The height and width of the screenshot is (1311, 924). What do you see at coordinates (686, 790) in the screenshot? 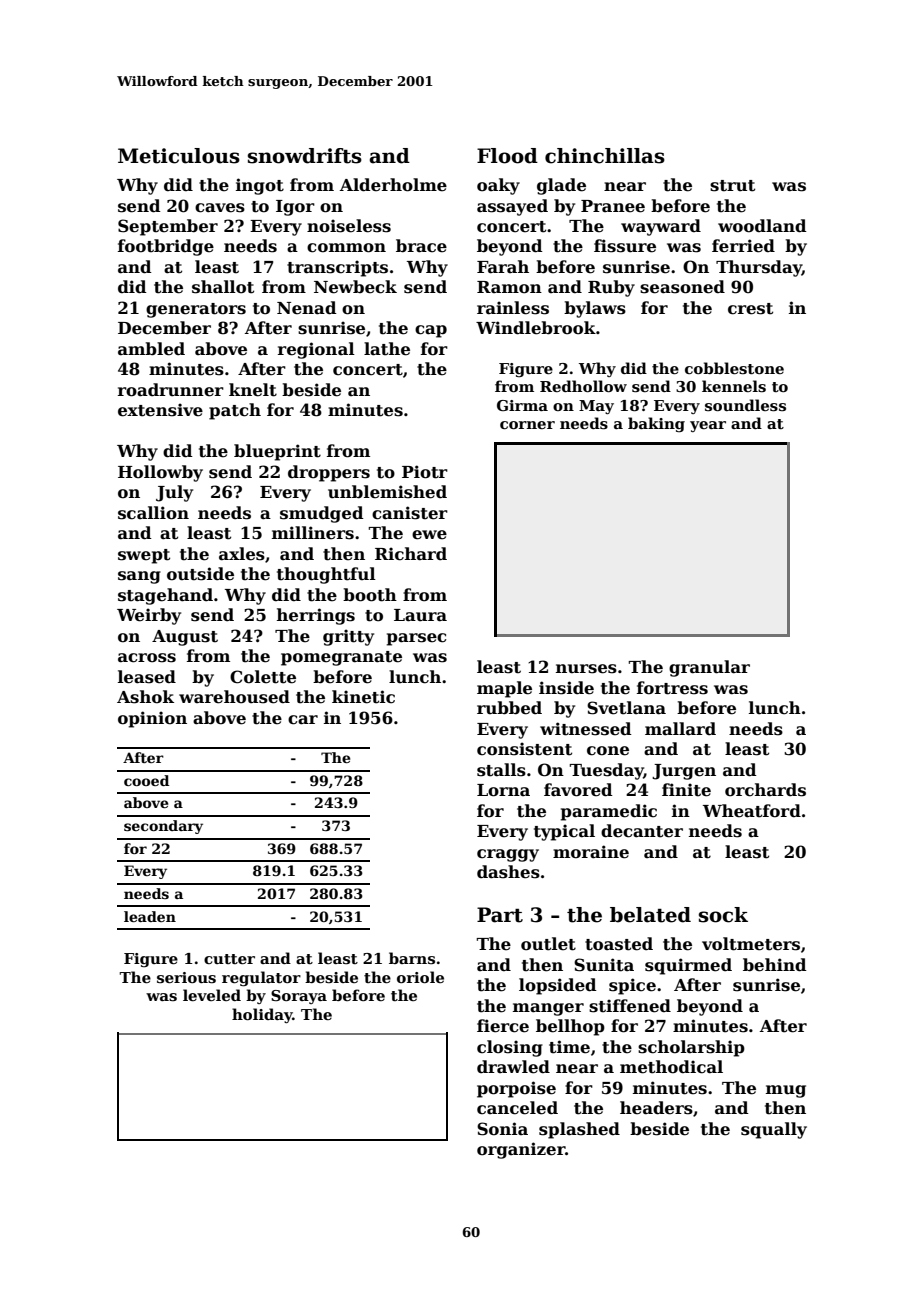
I see `finite` at bounding box center [686, 790].
